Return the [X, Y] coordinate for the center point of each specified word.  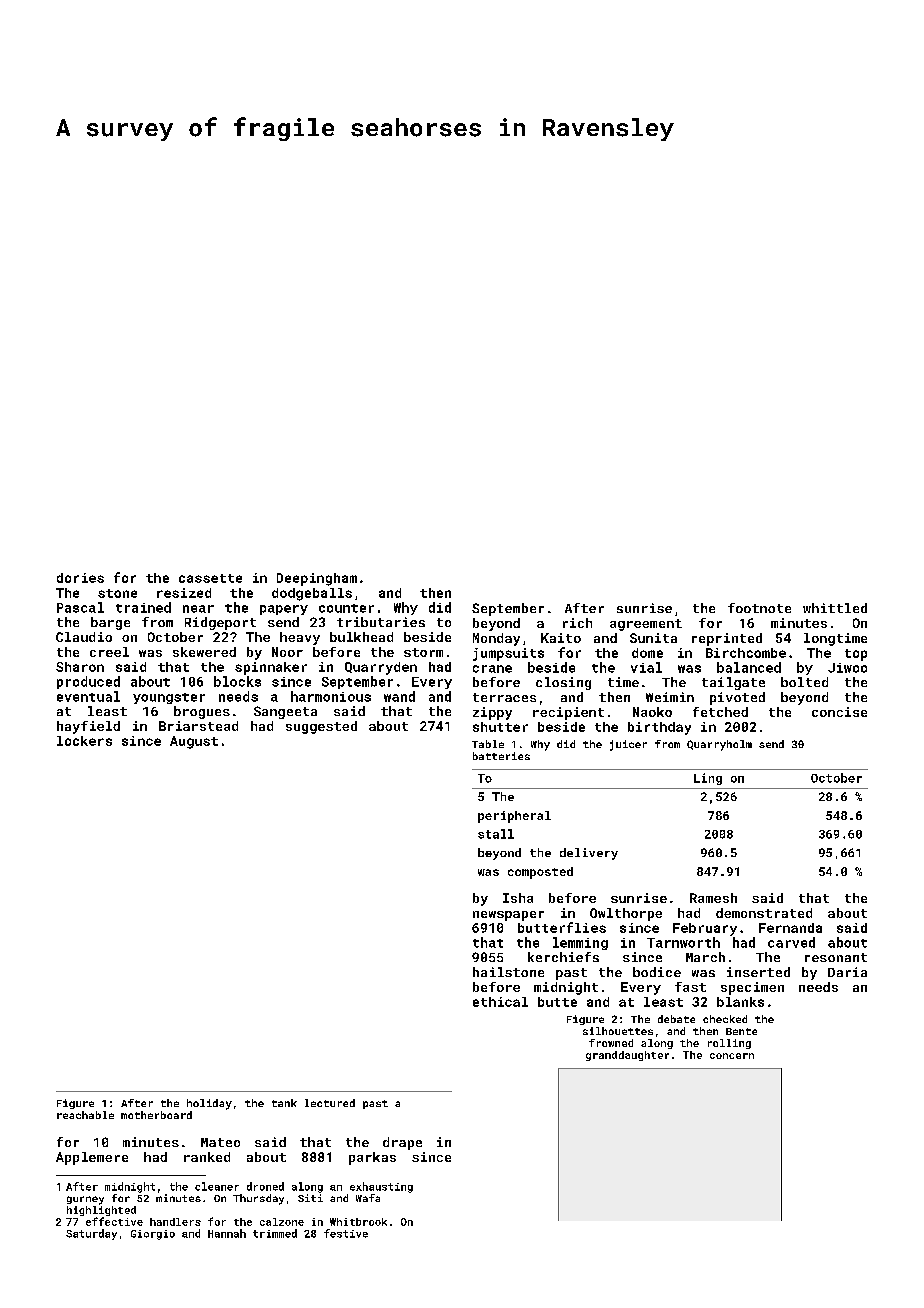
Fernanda [790, 928]
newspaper [508, 916]
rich [577, 623]
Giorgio [153, 1235]
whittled [835, 608]
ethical [500, 1002]
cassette [210, 578]
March [705, 957]
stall [496, 834]
